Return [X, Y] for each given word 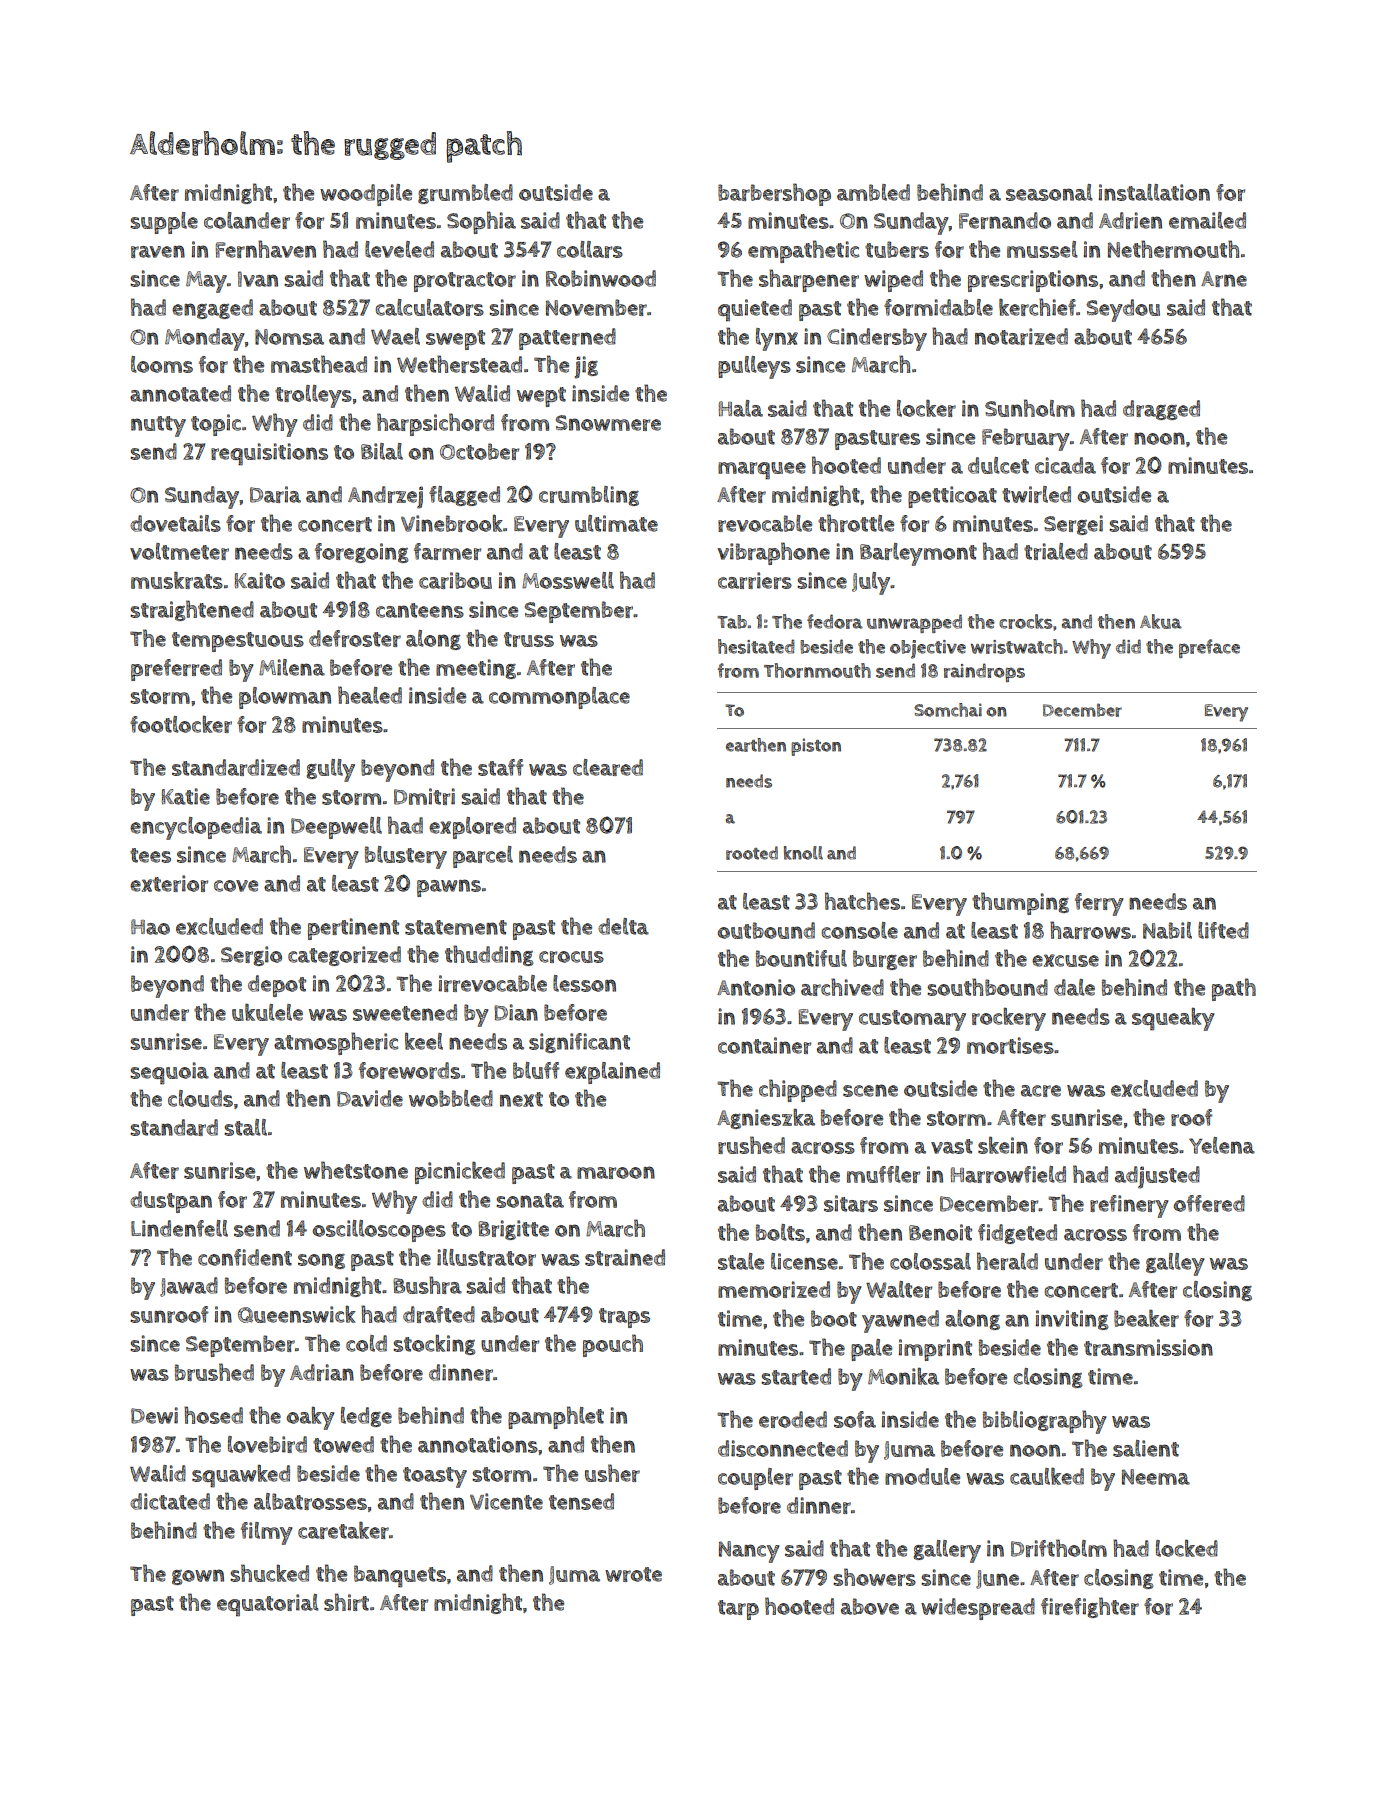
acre [1041, 1091]
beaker [1146, 1318]
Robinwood [601, 278]
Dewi [154, 1415]
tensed [581, 1501]
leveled [399, 249]
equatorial [268, 1605]
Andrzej [385, 497]
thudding [489, 955]
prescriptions [1033, 281]
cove [236, 886]
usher [612, 1473]
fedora [835, 621]
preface [1209, 648]
